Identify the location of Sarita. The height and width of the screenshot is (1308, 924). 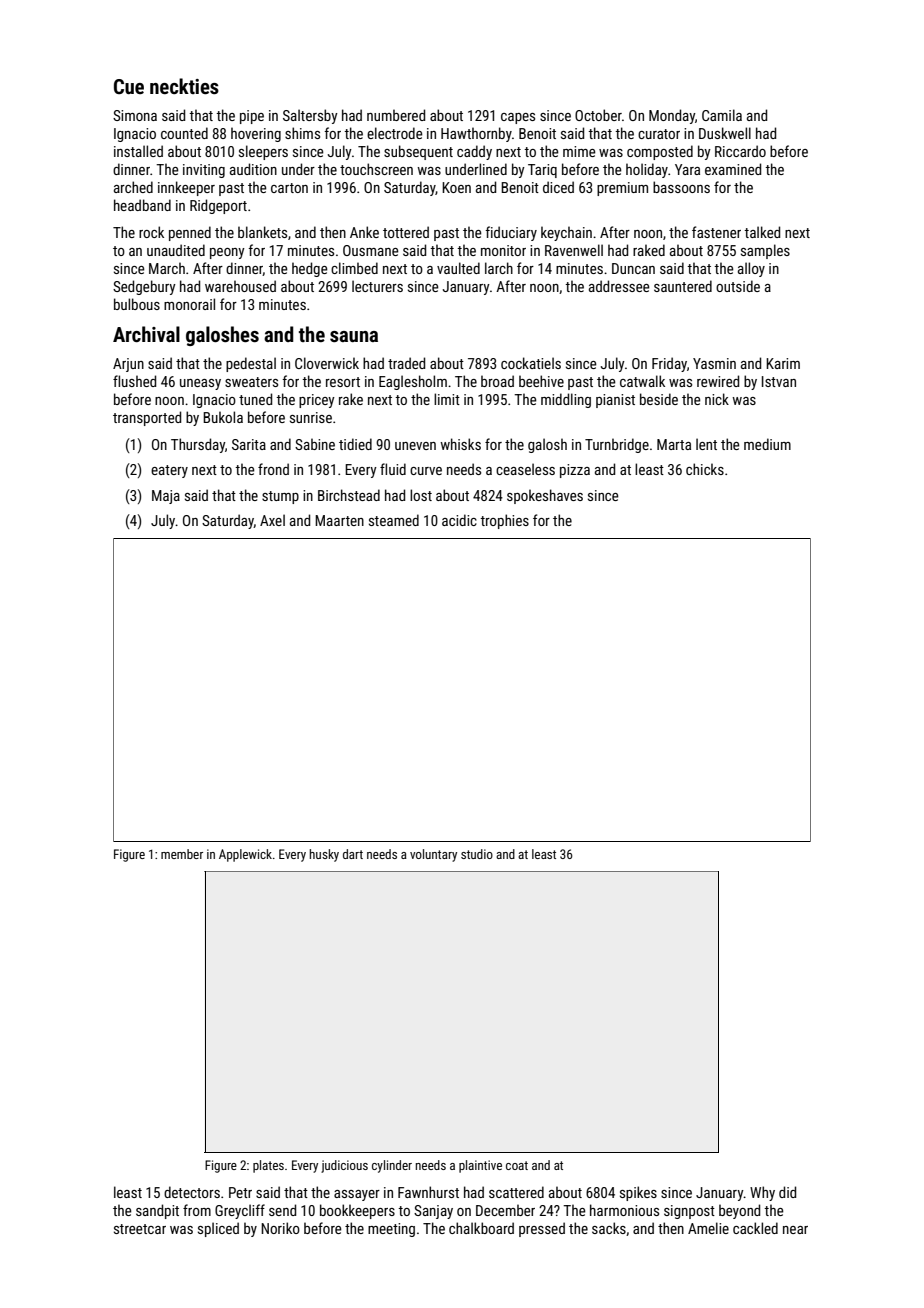
(249, 444).
